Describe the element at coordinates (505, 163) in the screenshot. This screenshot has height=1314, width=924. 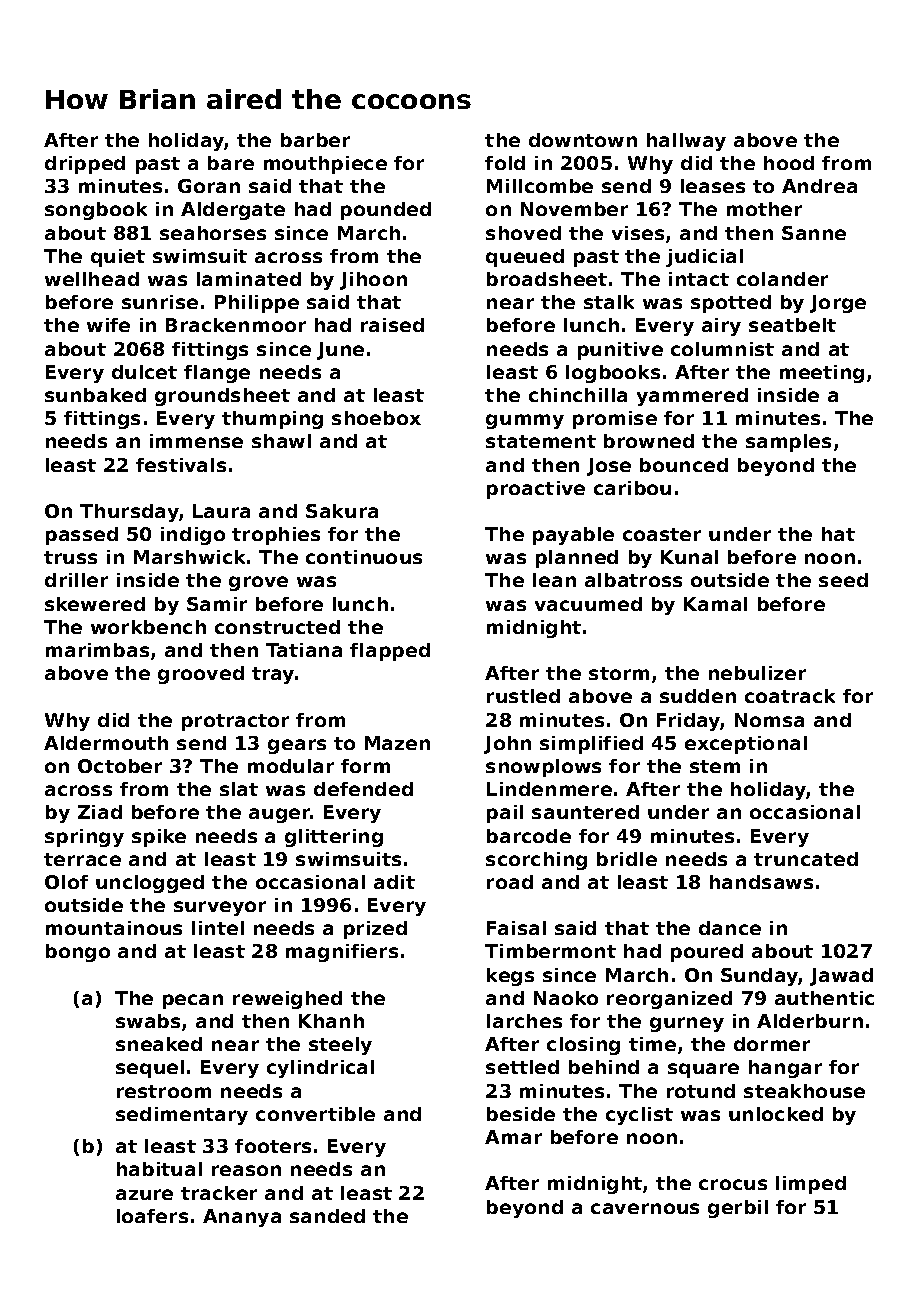
I see `fold` at that location.
